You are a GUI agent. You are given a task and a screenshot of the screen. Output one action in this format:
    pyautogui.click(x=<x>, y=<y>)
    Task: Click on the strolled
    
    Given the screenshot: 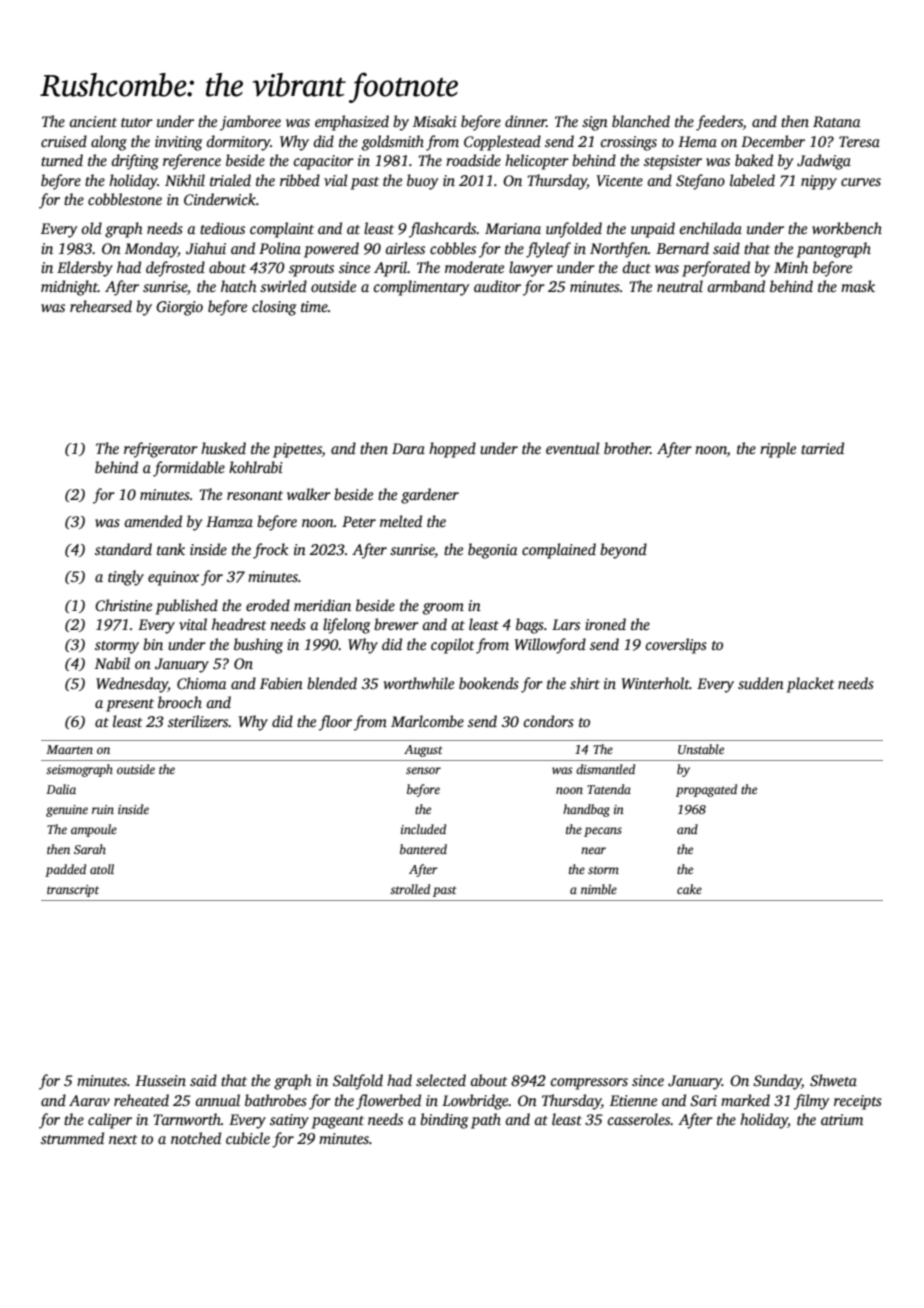 What is the action you would take?
    pyautogui.click(x=410, y=889)
